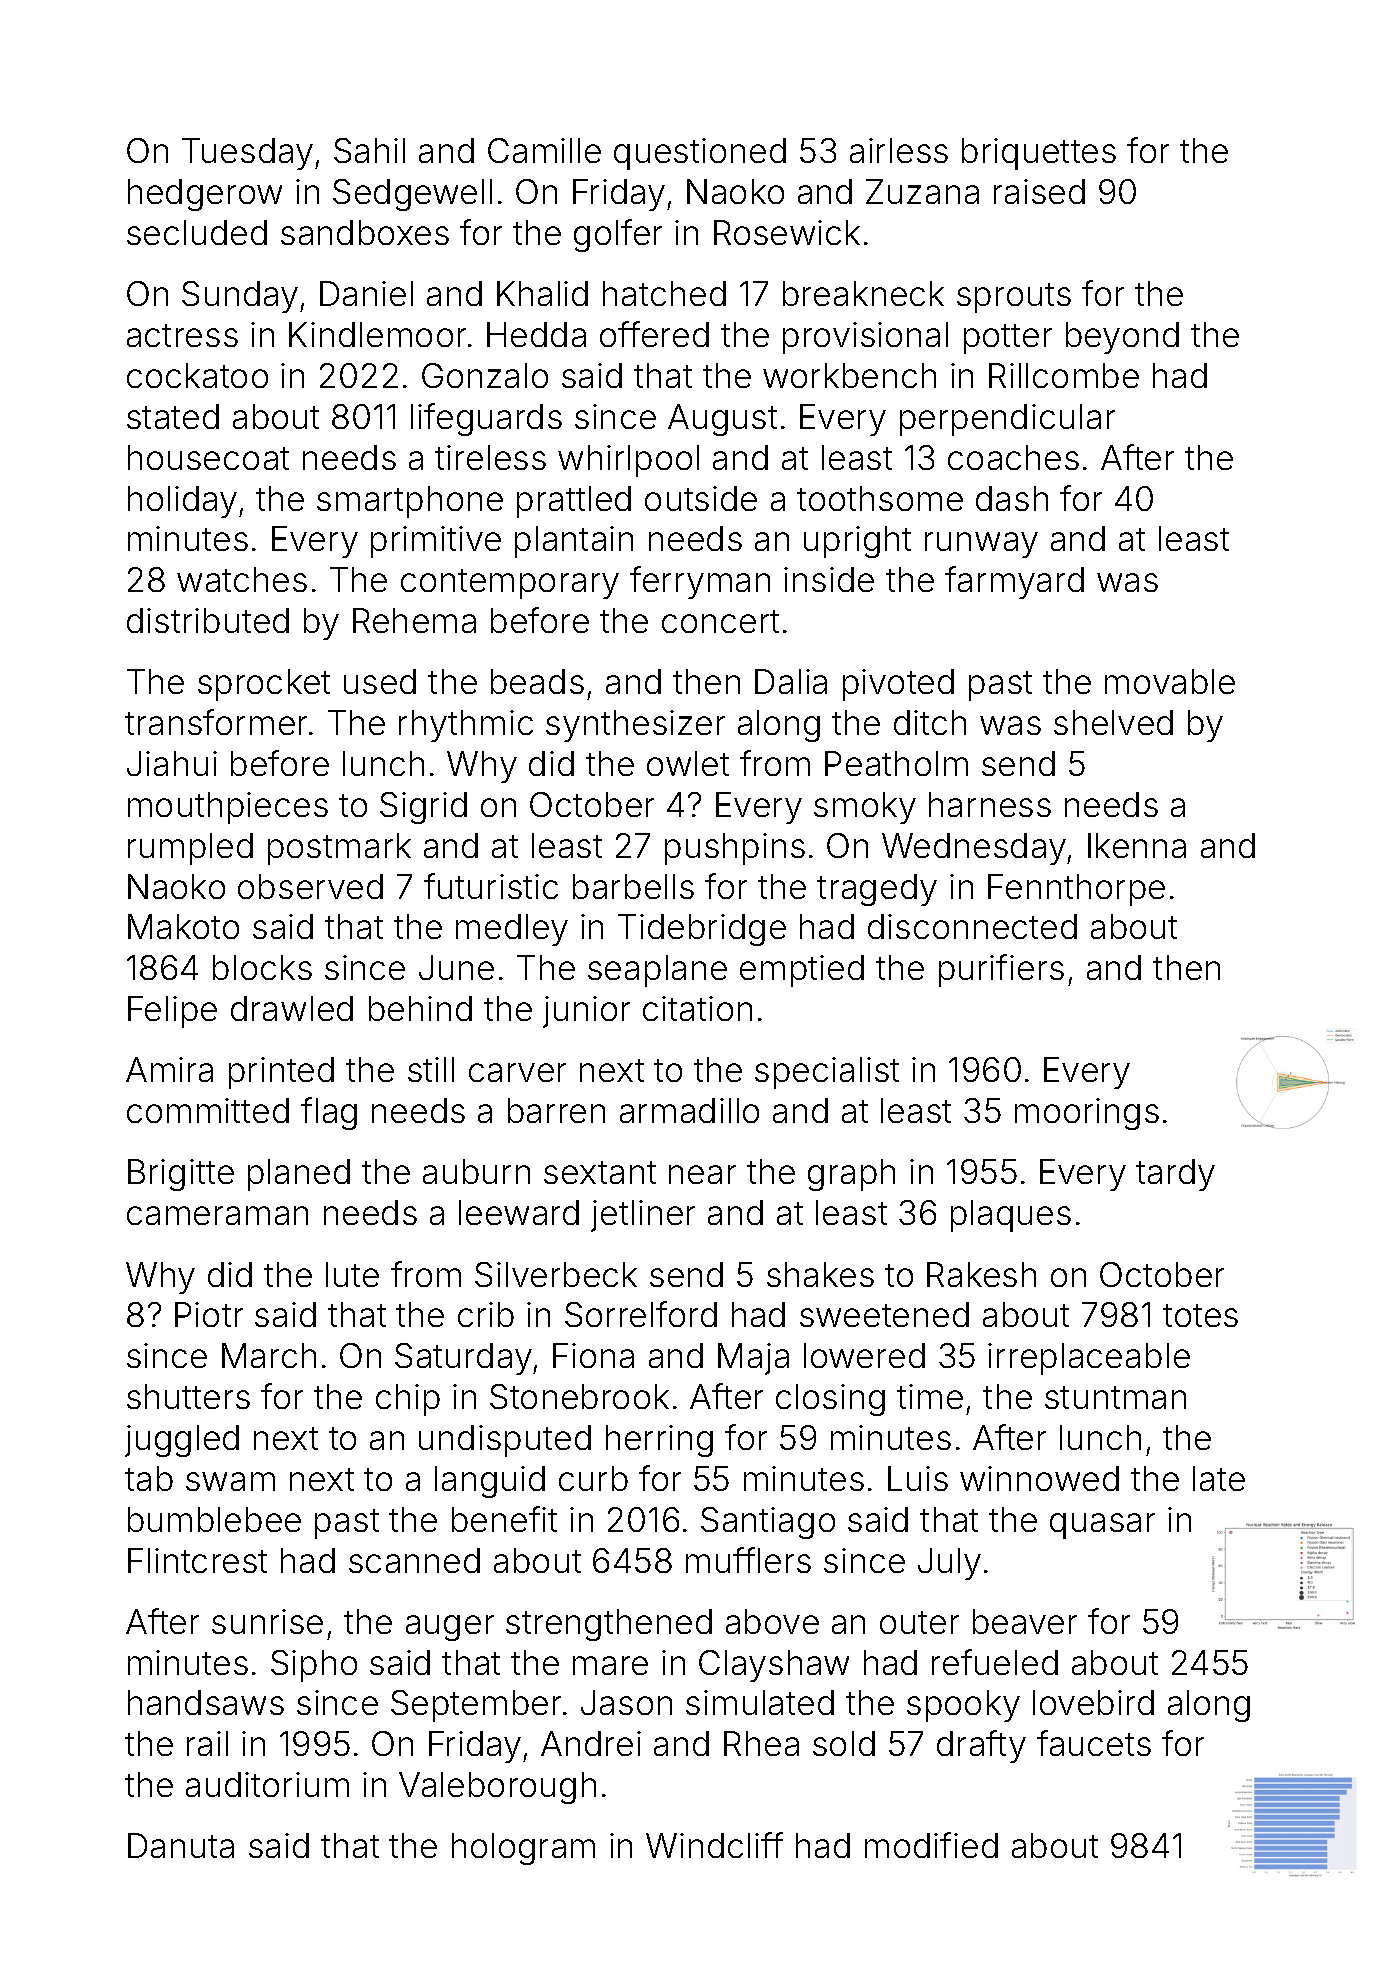 This document has height=1969, width=1386. I want to click on Maja, so click(753, 1359).
